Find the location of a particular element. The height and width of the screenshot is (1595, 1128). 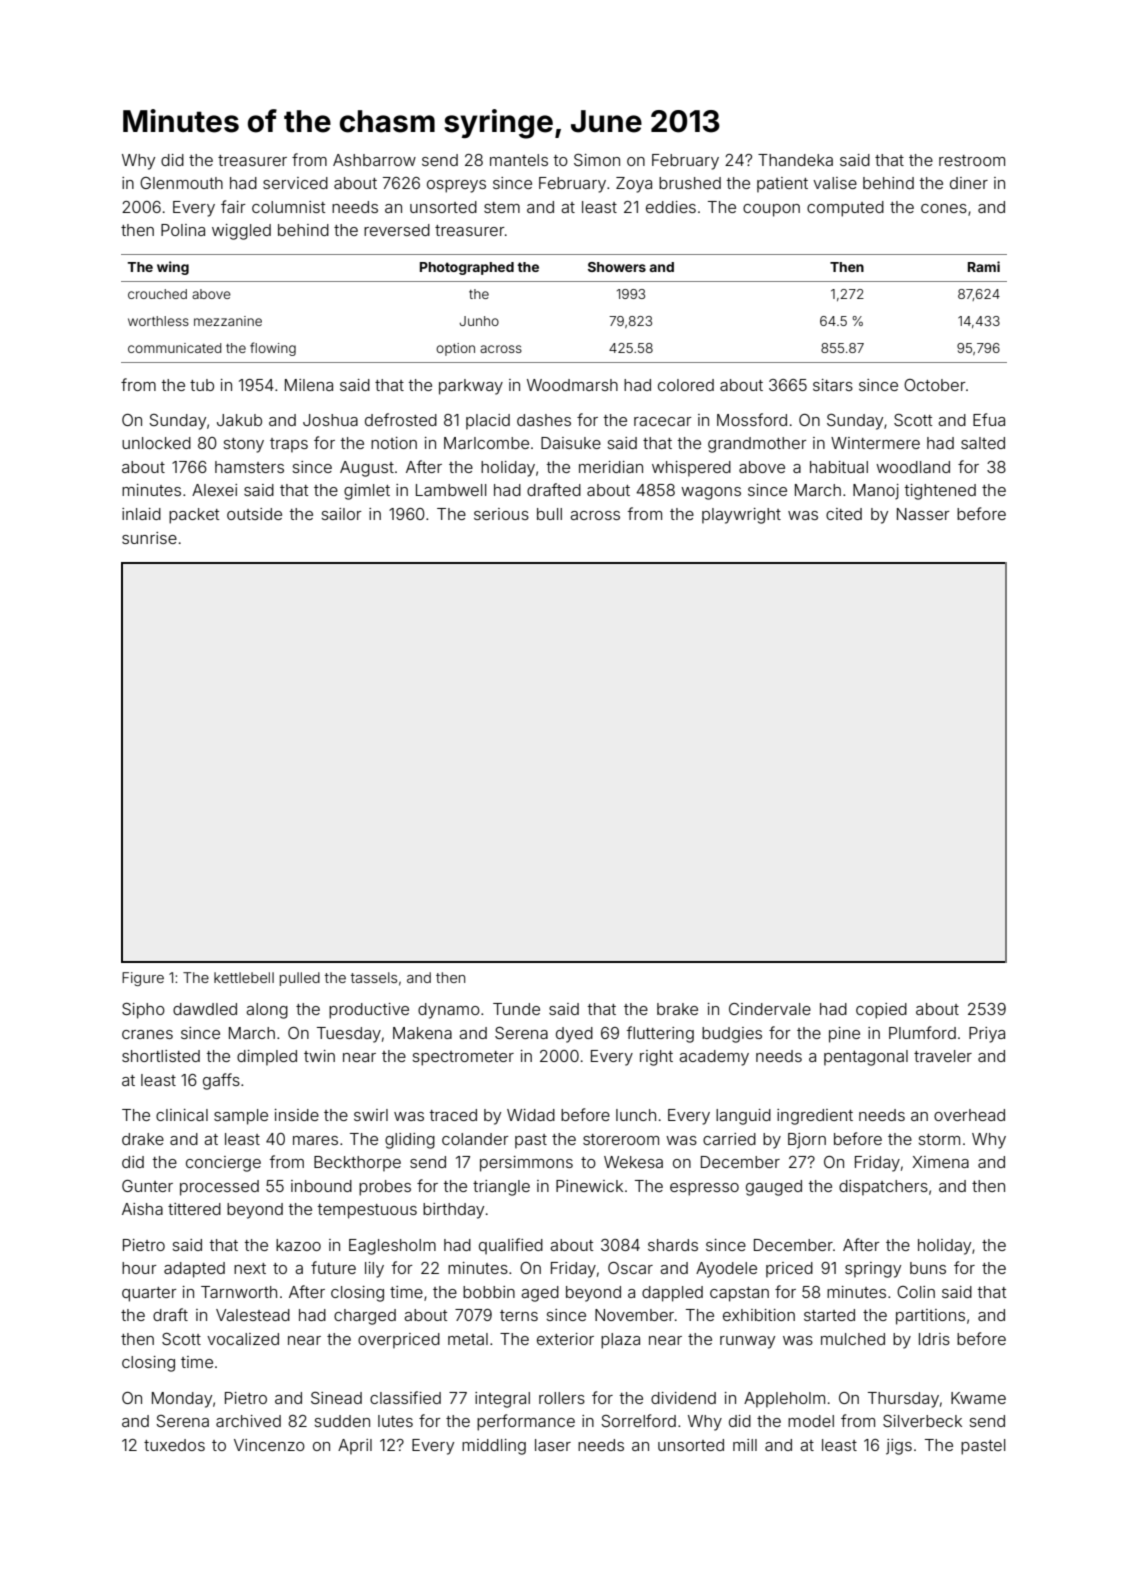

bull is located at coordinates (549, 514).
